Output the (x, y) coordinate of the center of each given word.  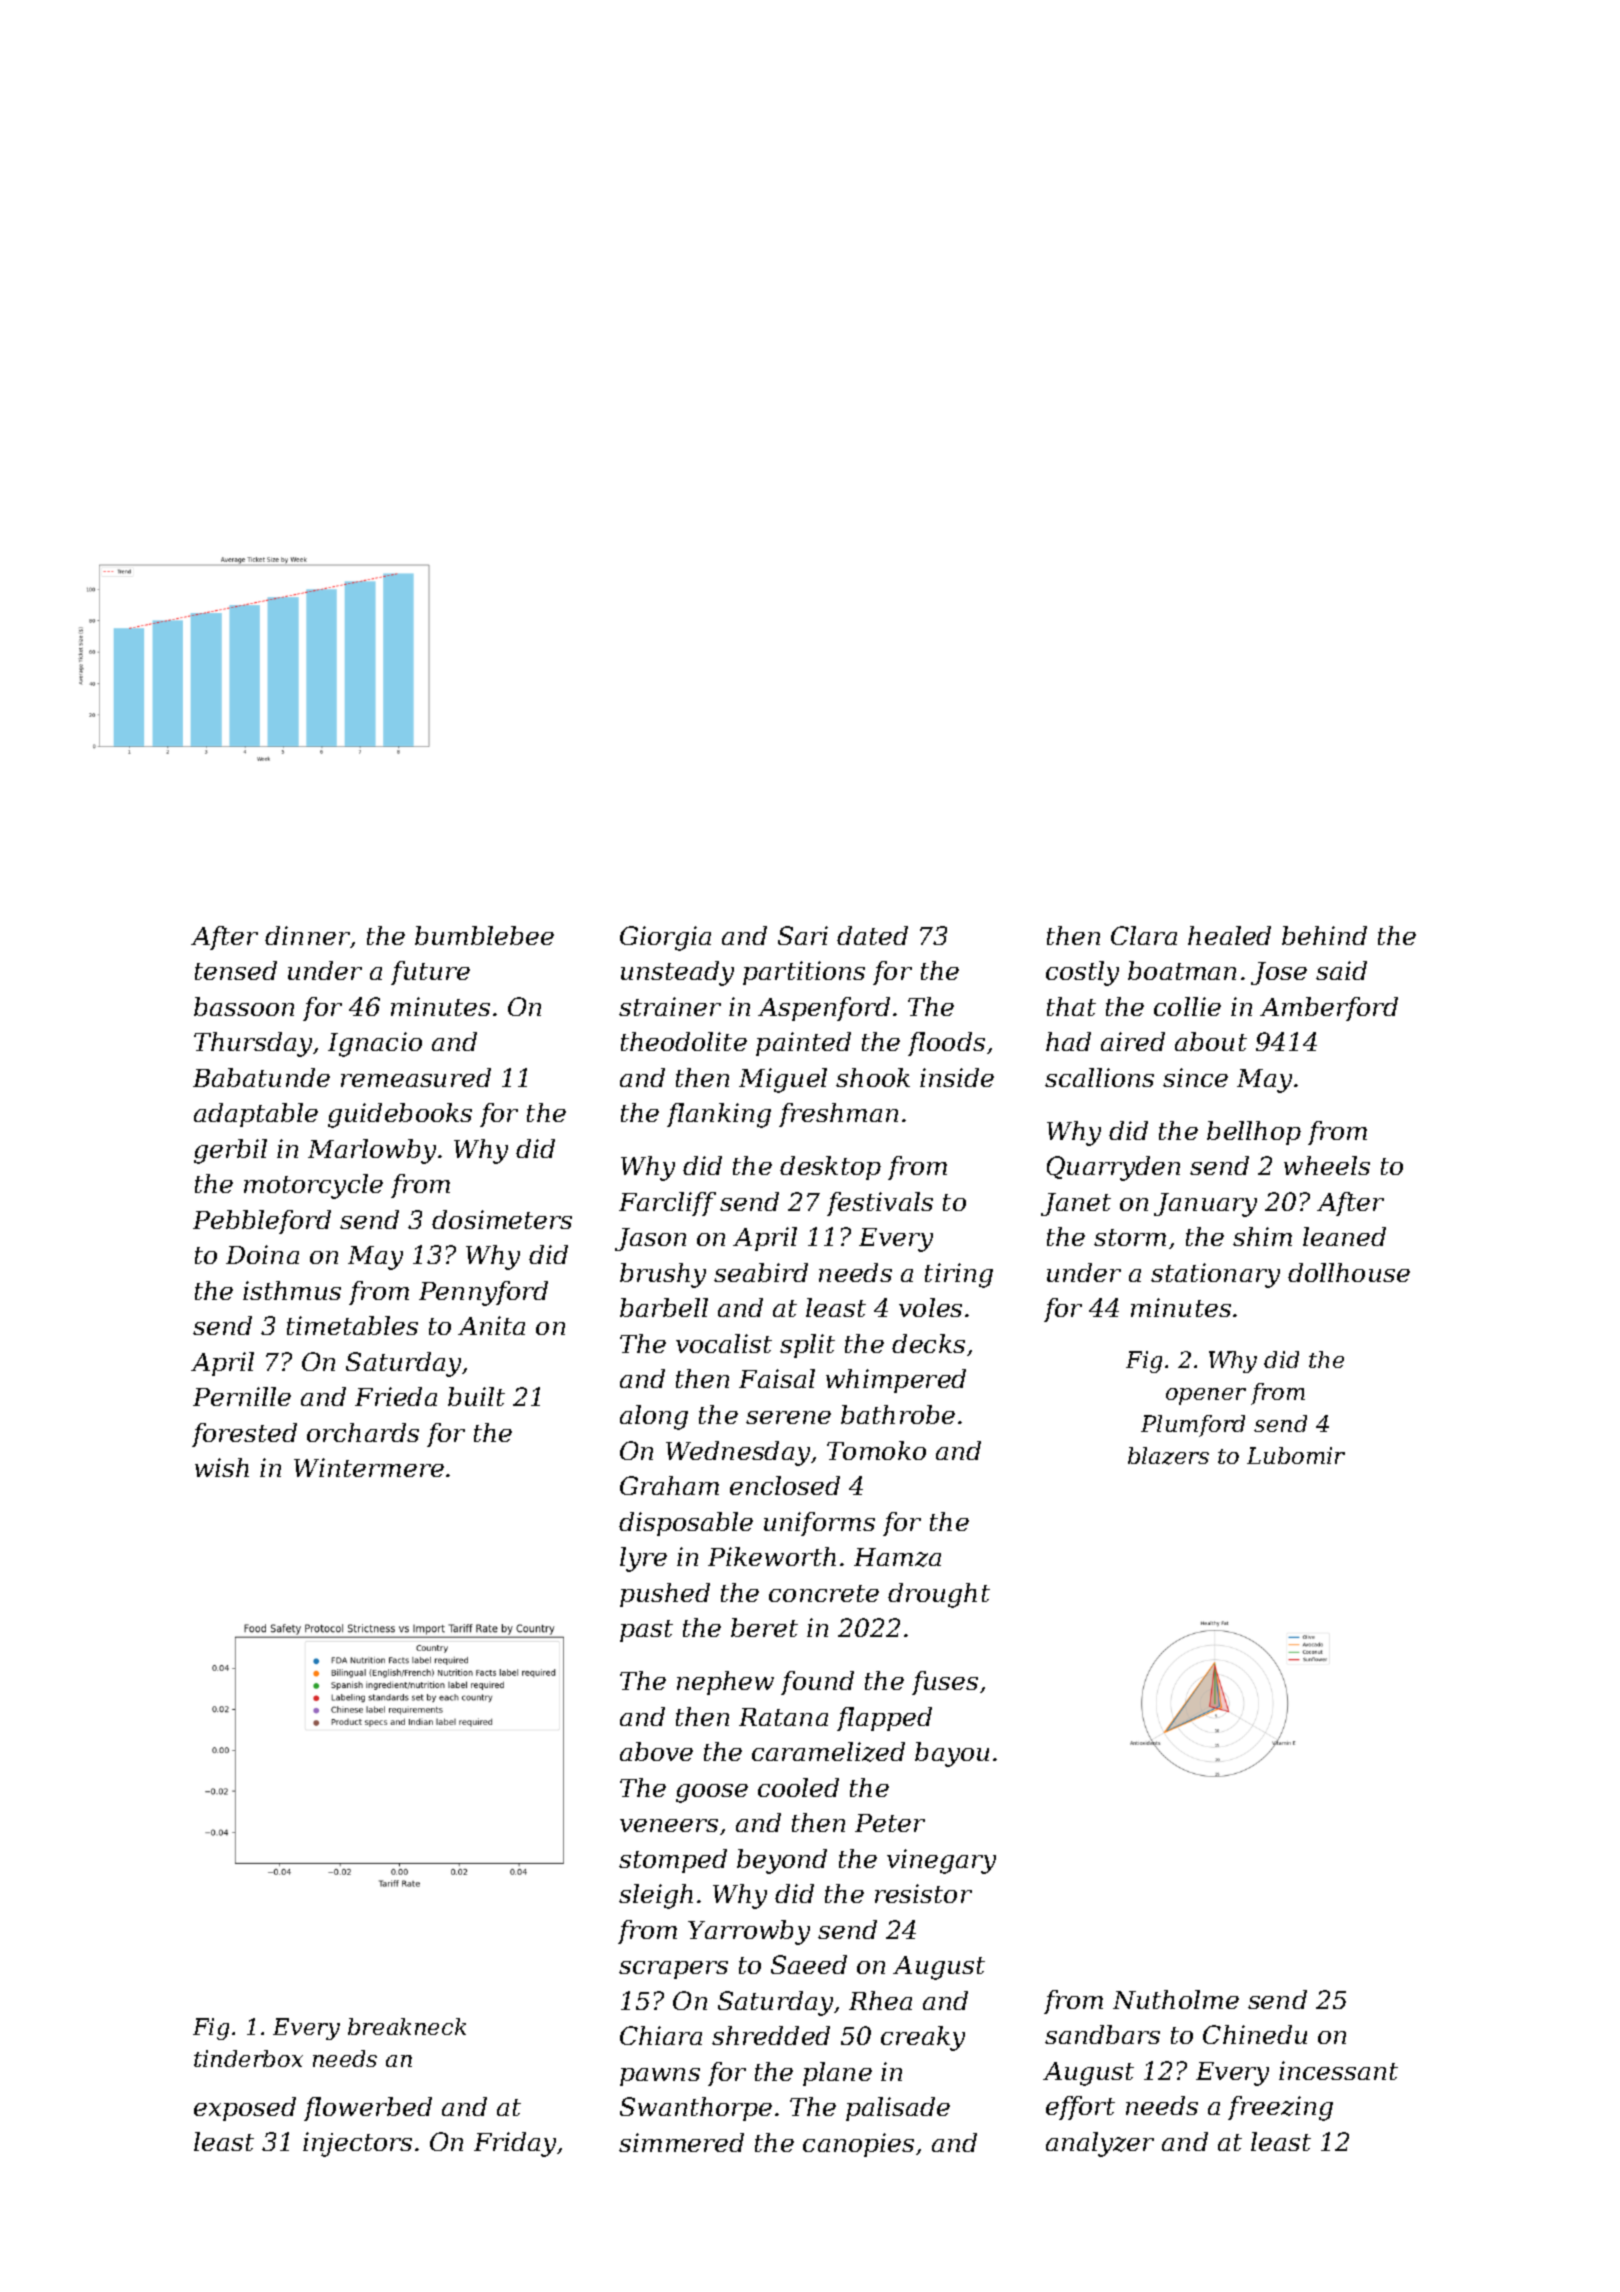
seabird (761, 1272)
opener (1206, 1396)
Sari (803, 935)
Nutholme (1176, 1999)
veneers (669, 1825)
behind (1324, 935)
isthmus (292, 1290)
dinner (307, 935)
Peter (890, 1823)
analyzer (1100, 2144)
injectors (357, 2144)
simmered (681, 2142)
